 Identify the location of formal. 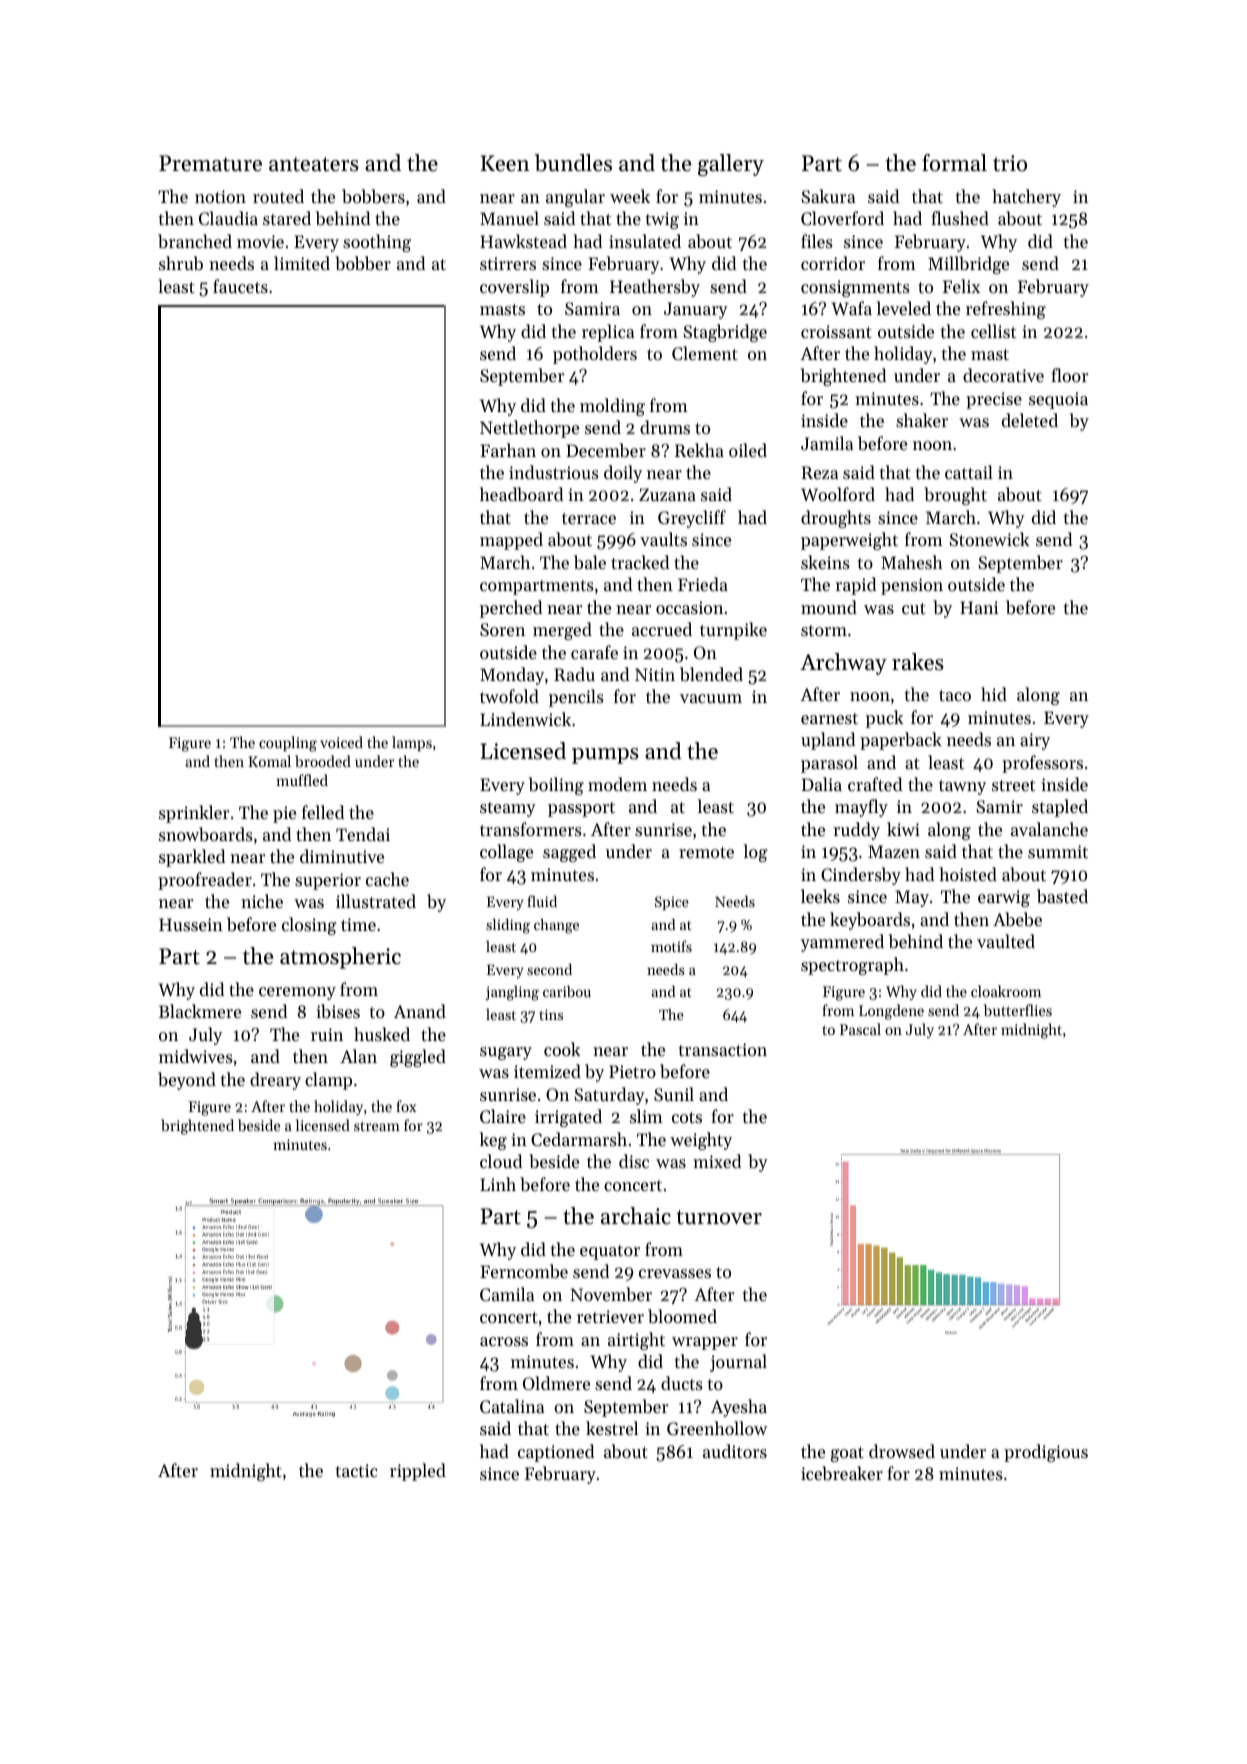
(954, 163).
